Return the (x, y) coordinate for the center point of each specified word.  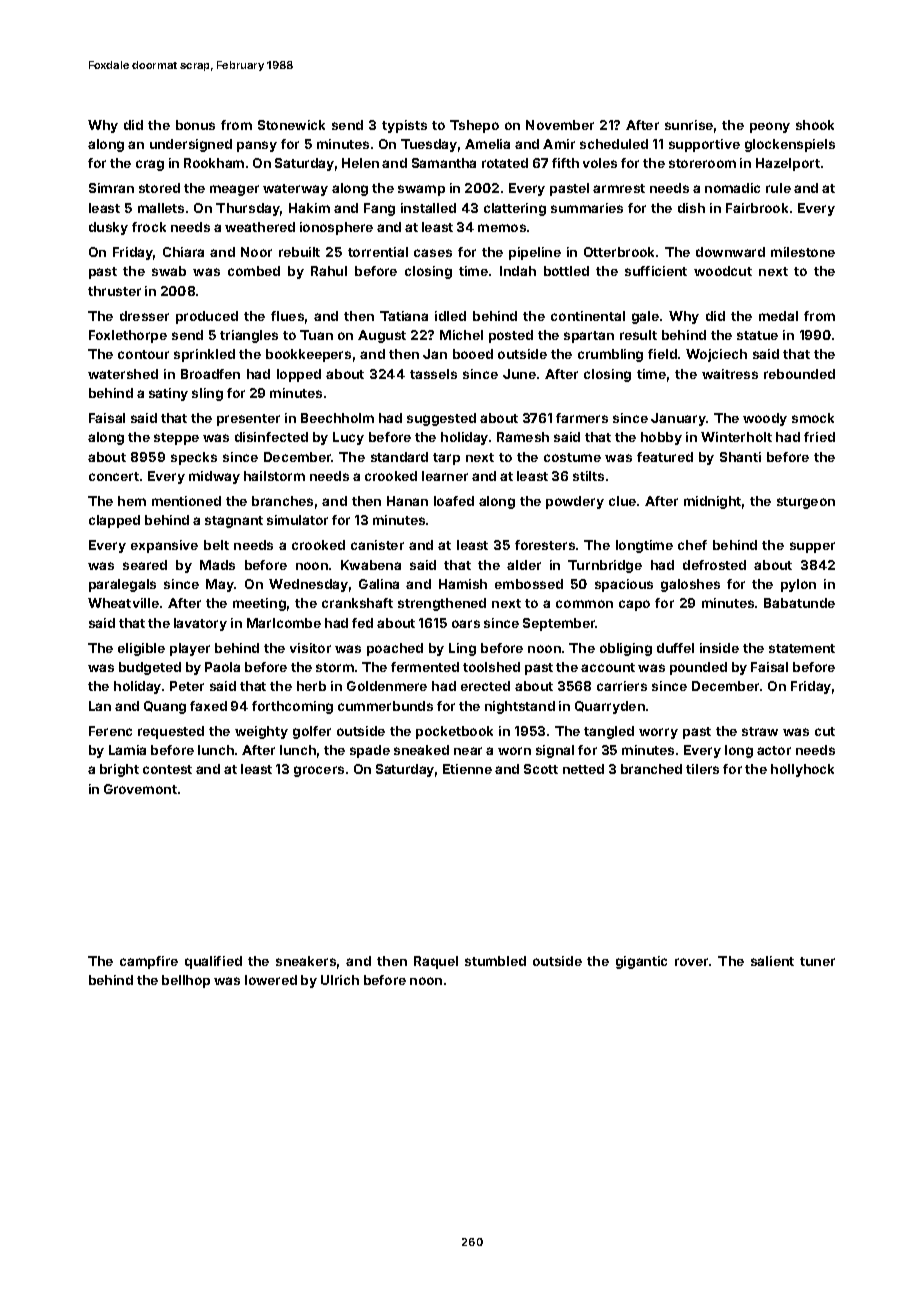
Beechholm (337, 418)
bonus (195, 125)
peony (770, 127)
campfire (149, 962)
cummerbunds (385, 706)
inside (719, 648)
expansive (164, 546)
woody (765, 419)
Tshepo (474, 126)
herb (311, 686)
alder (524, 565)
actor (774, 750)
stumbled (495, 961)
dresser (144, 316)
